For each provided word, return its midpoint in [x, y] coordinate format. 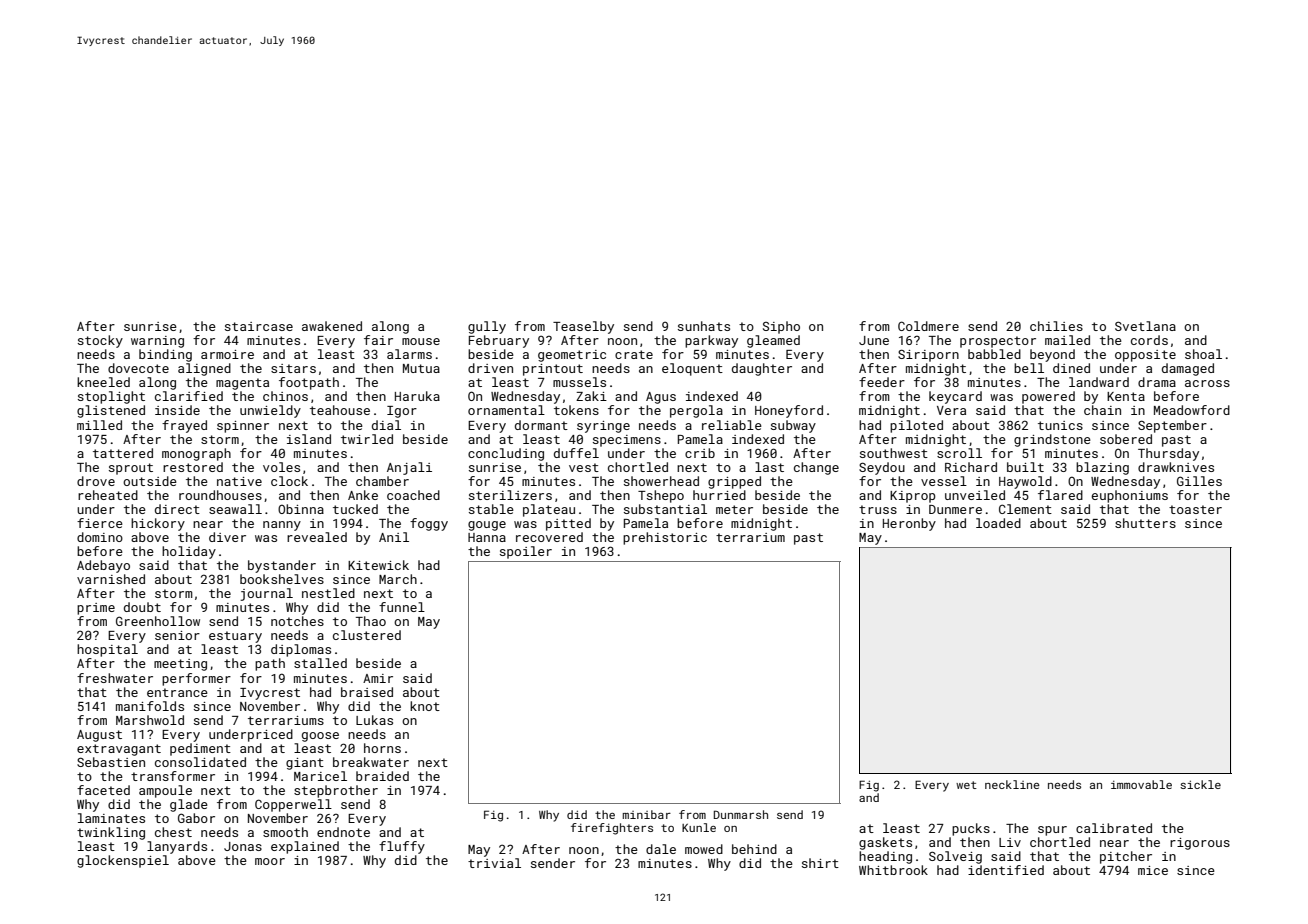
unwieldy [270, 411]
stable [491, 509]
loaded [998, 523]
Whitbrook [893, 870]
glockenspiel [123, 861]
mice [1153, 870]
